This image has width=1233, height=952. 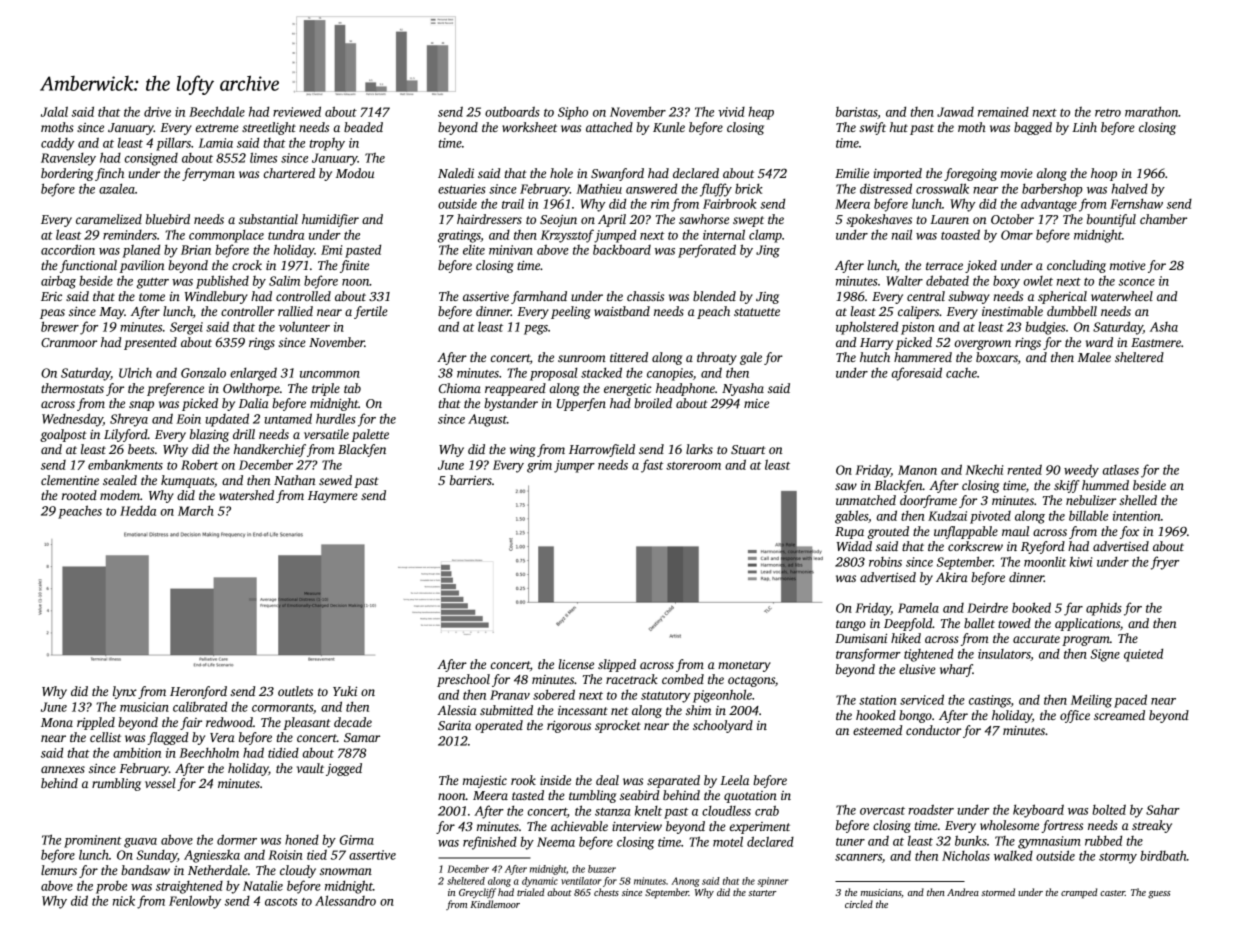 I want to click on Fenlowby, so click(x=195, y=902).
